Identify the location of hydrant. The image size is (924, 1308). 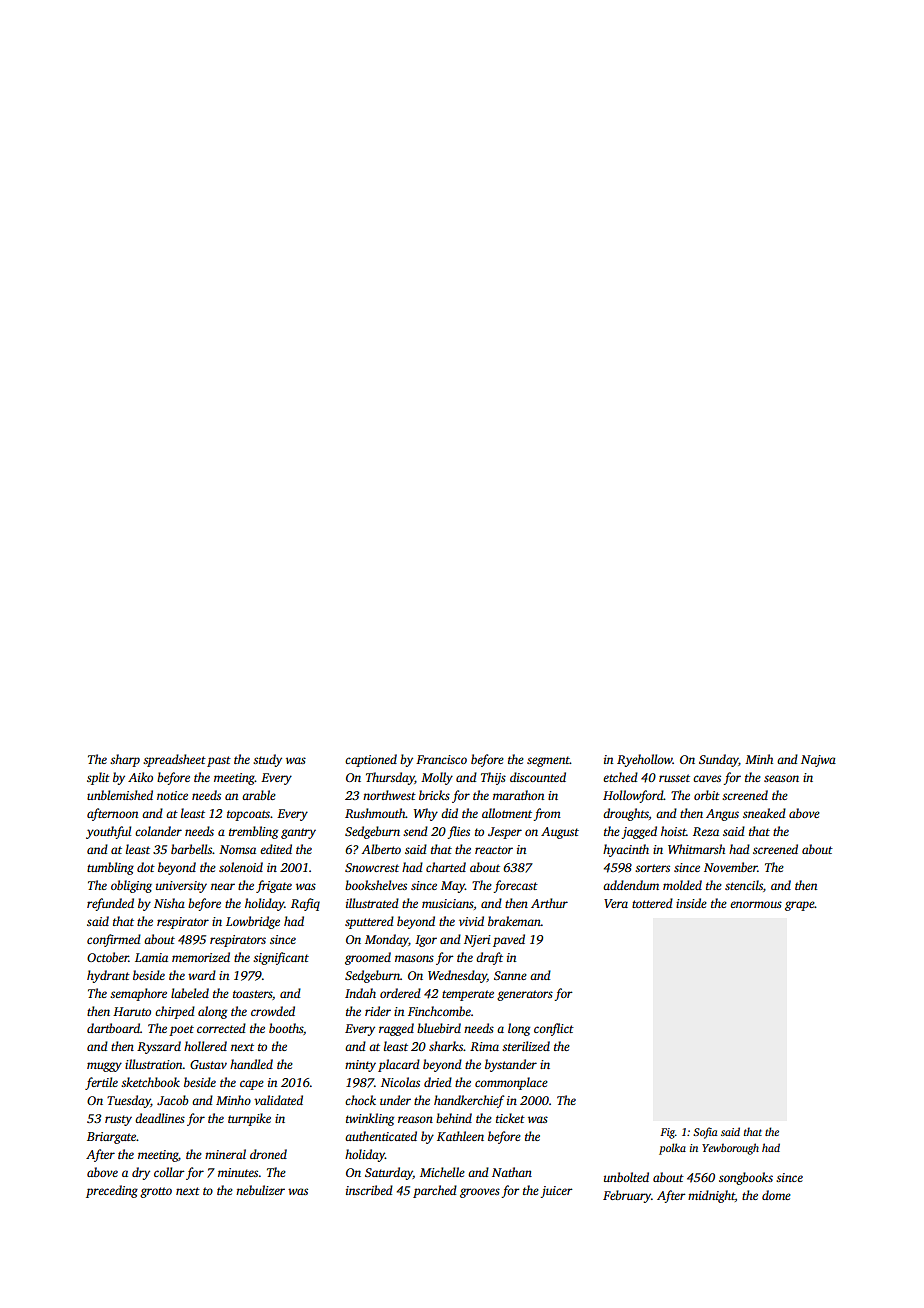
(108, 976).
